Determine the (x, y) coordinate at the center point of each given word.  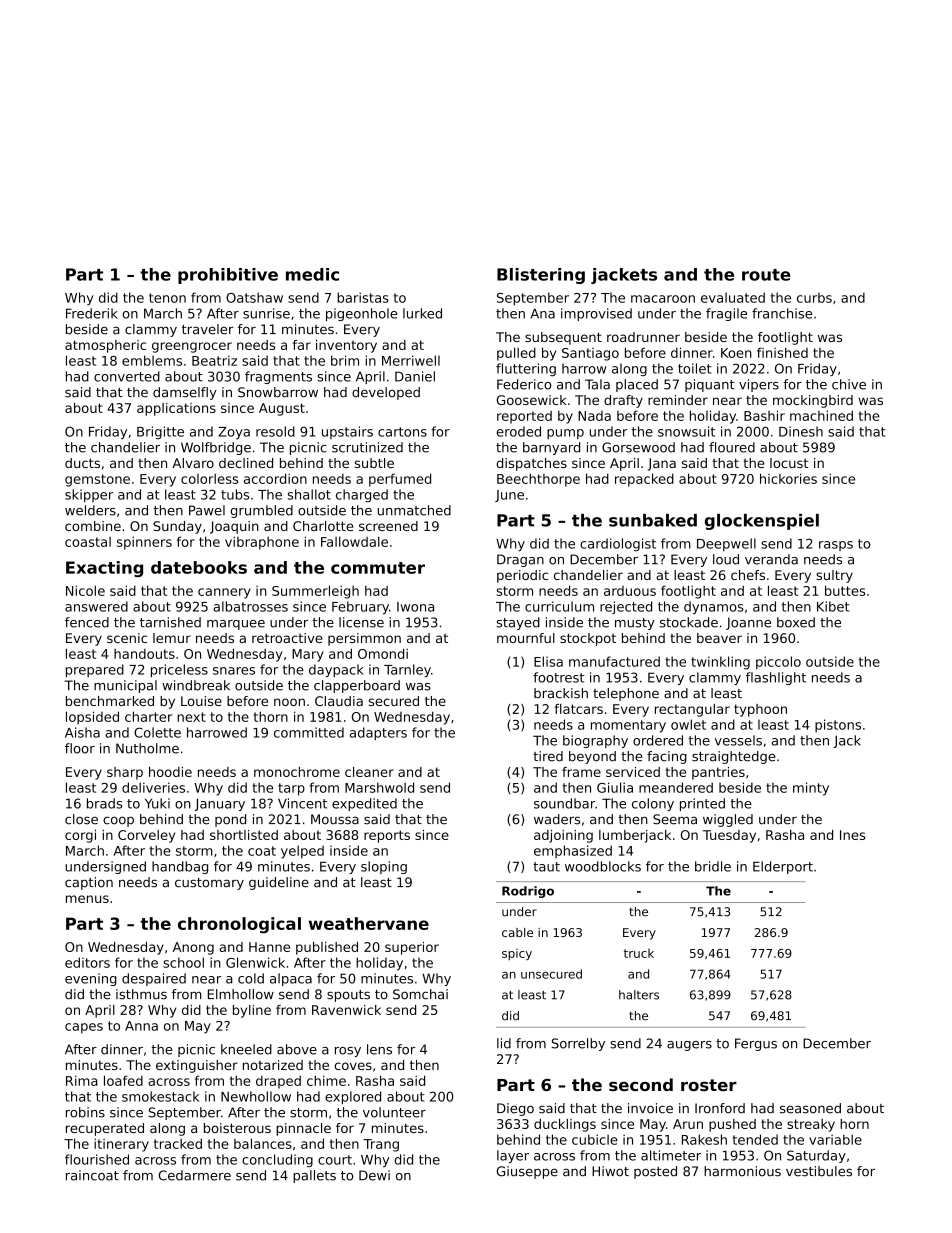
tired (548, 756)
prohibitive (228, 276)
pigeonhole (362, 314)
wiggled (728, 820)
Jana (662, 464)
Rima (82, 1080)
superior (412, 948)
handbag (180, 867)
